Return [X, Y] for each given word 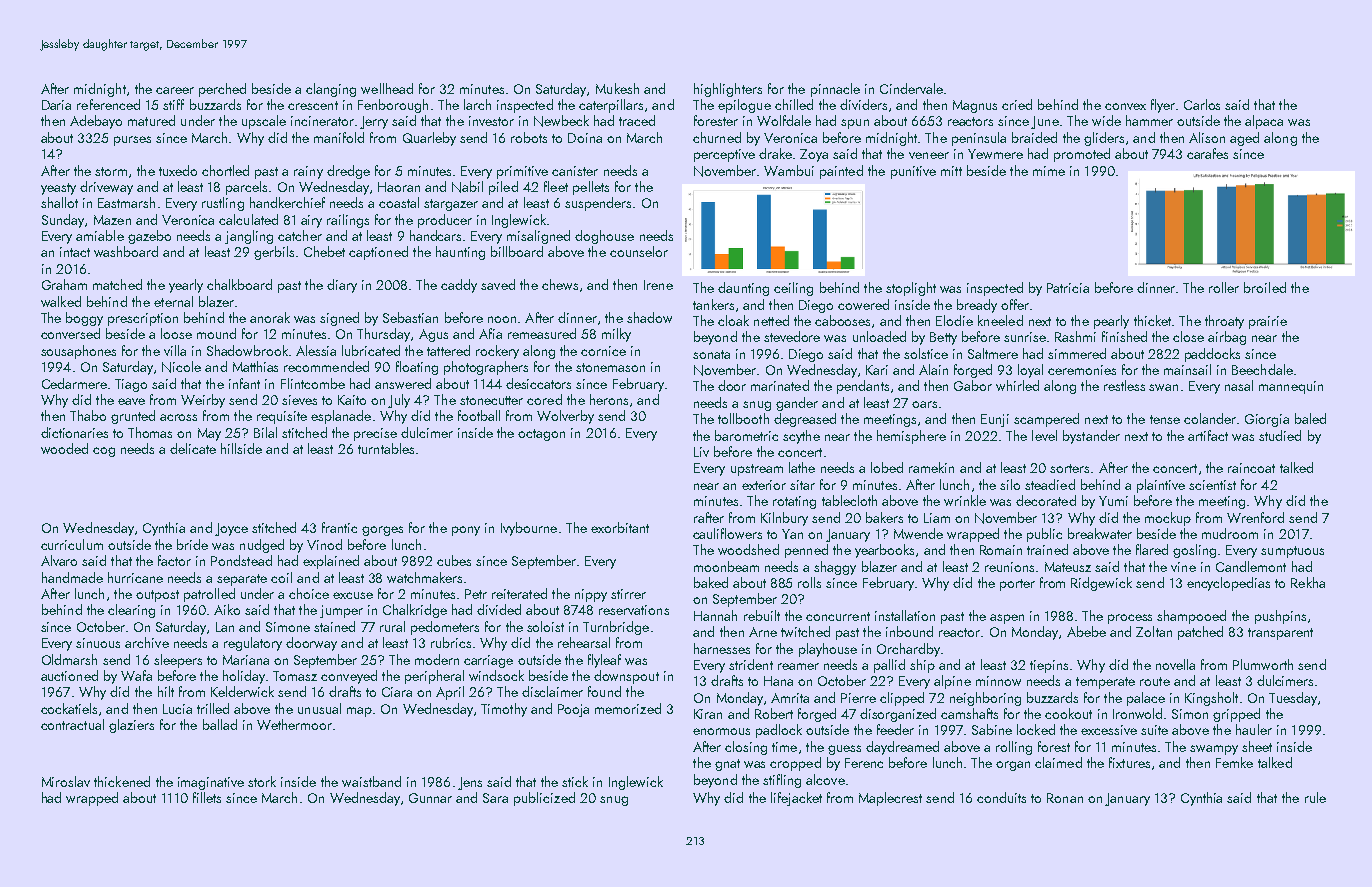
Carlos [1202, 104]
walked [61, 301]
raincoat [1251, 468]
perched [222, 90]
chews [560, 284]
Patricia [1068, 288]
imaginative [211, 783]
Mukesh [617, 88]
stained [334, 626]
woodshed [748, 549]
